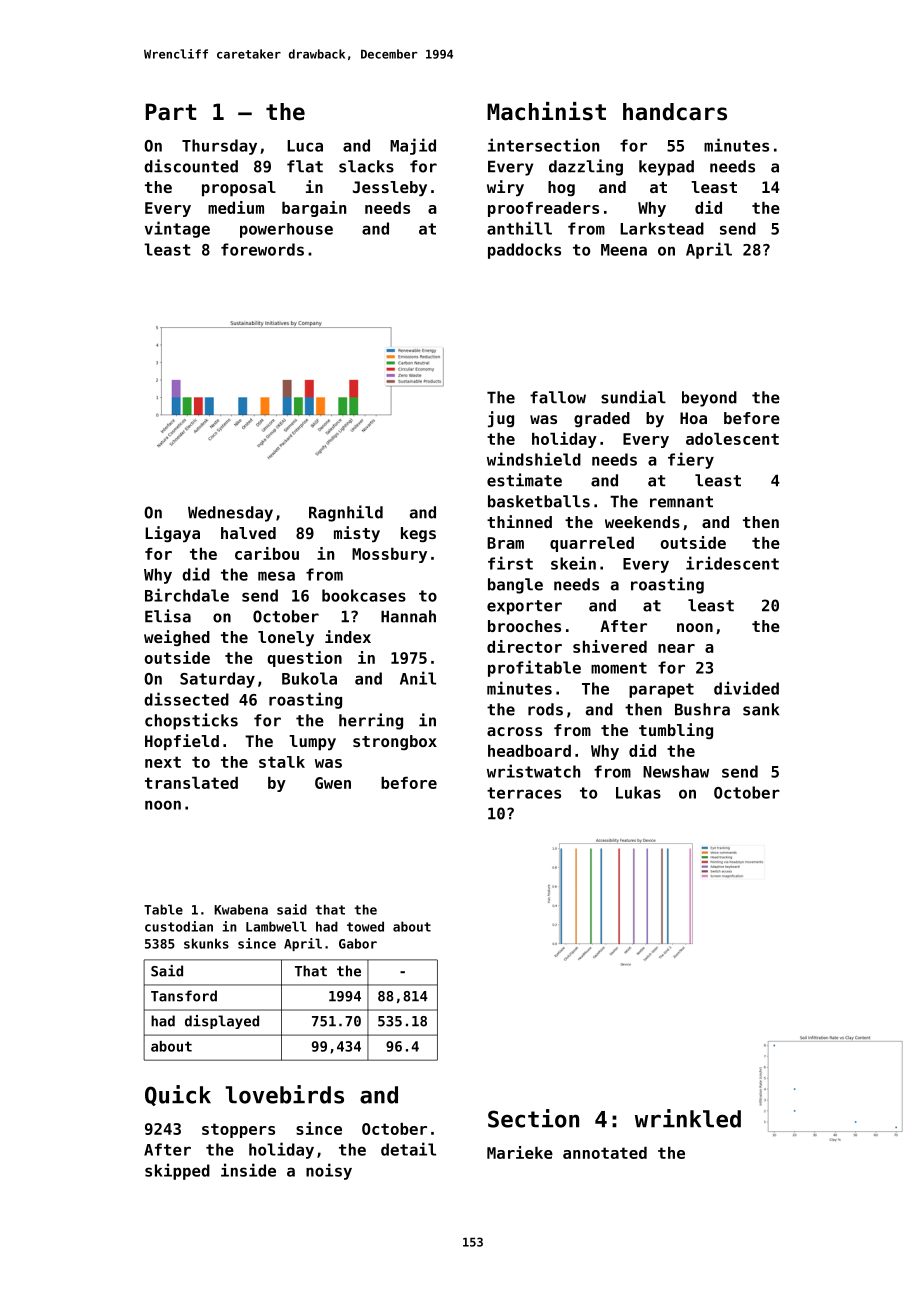  What do you see at coordinates (688, 1118) in the screenshot?
I see `wrinkled` at bounding box center [688, 1118].
